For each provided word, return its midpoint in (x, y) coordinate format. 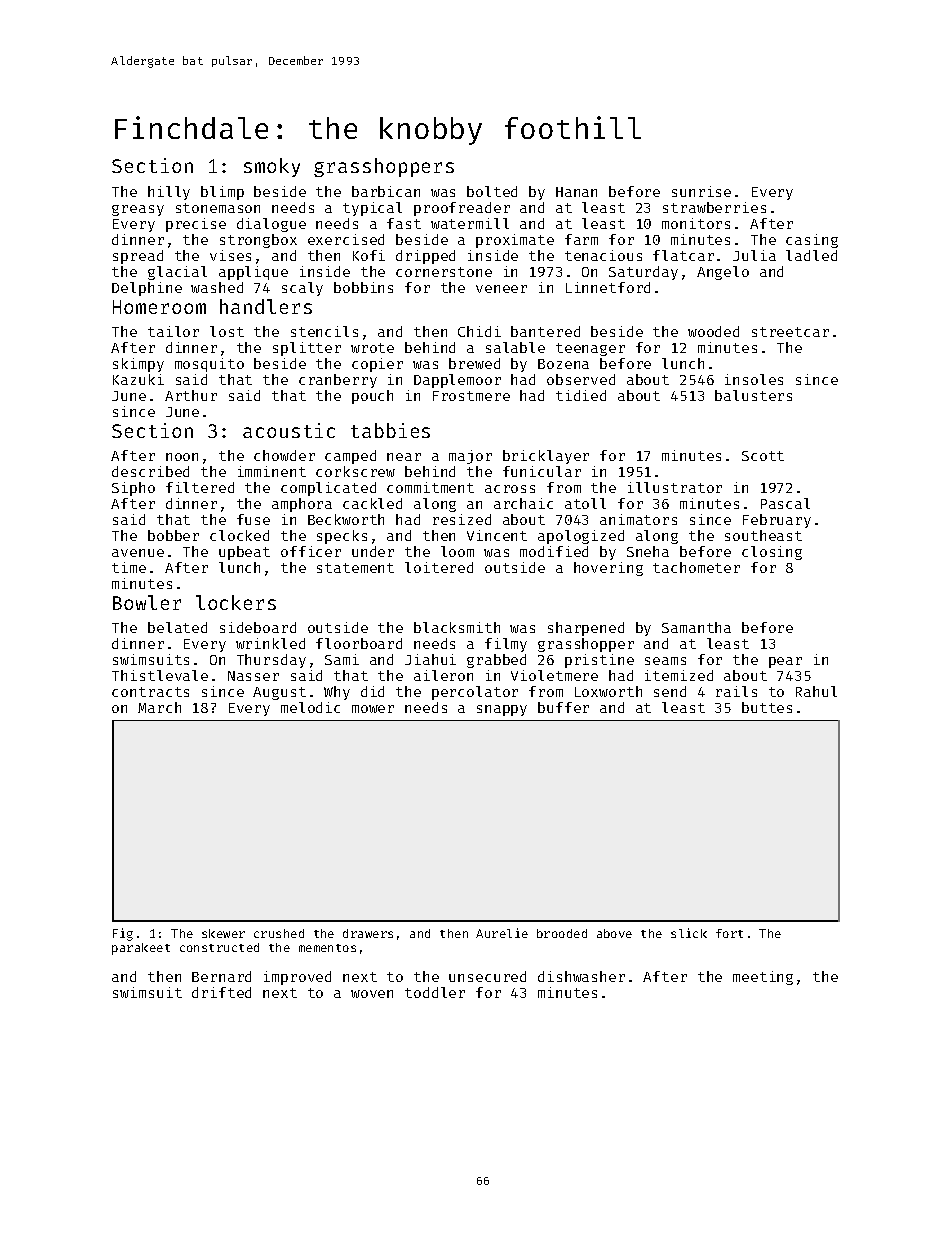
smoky (272, 167)
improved (297, 978)
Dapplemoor (457, 381)
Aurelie (502, 933)
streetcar (790, 332)
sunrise (701, 191)
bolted (492, 191)
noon (182, 457)
